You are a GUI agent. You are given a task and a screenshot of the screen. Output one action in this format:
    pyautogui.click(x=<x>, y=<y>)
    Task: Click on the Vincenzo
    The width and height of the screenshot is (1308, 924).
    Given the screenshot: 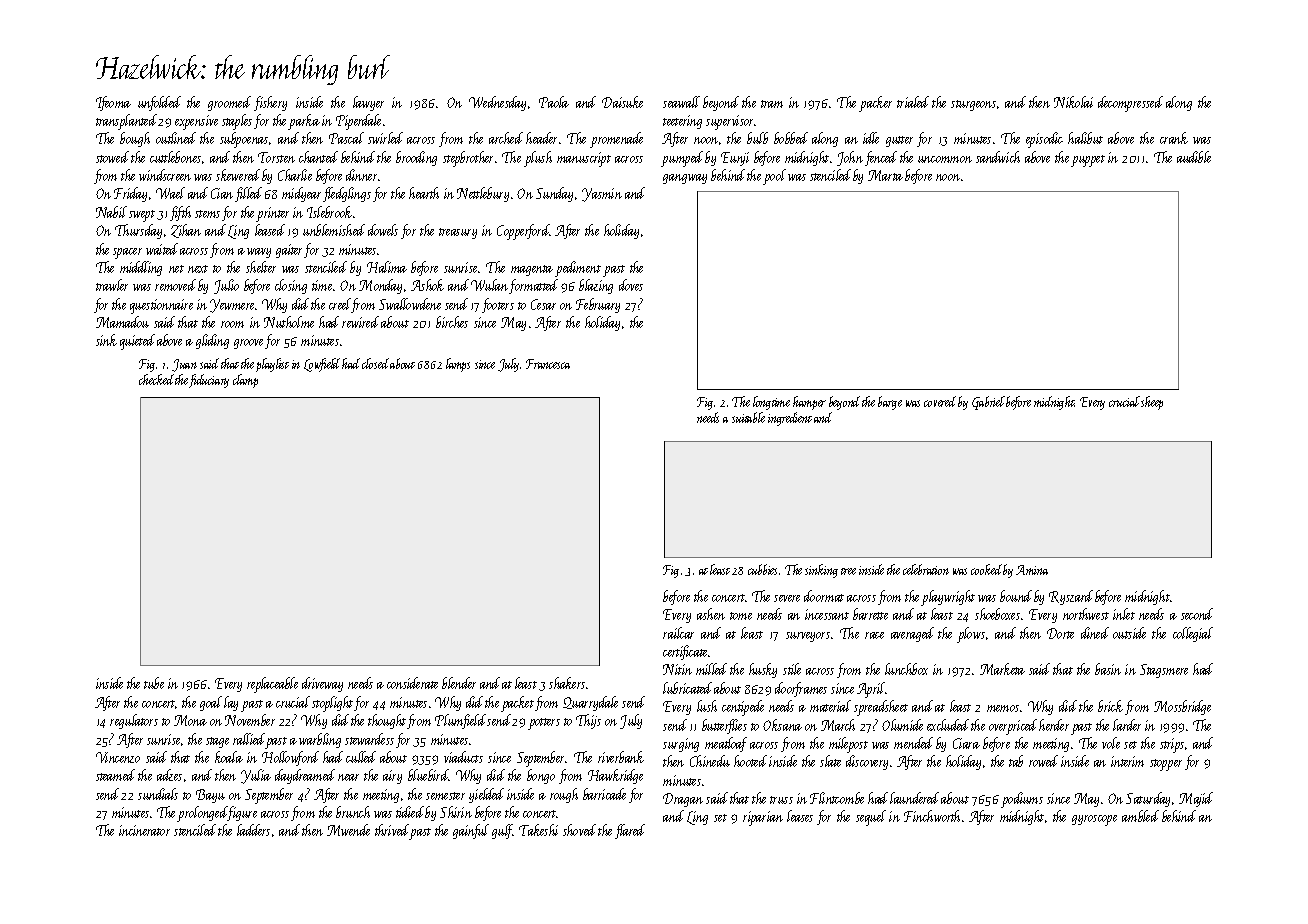 What is the action you would take?
    pyautogui.click(x=118, y=757)
